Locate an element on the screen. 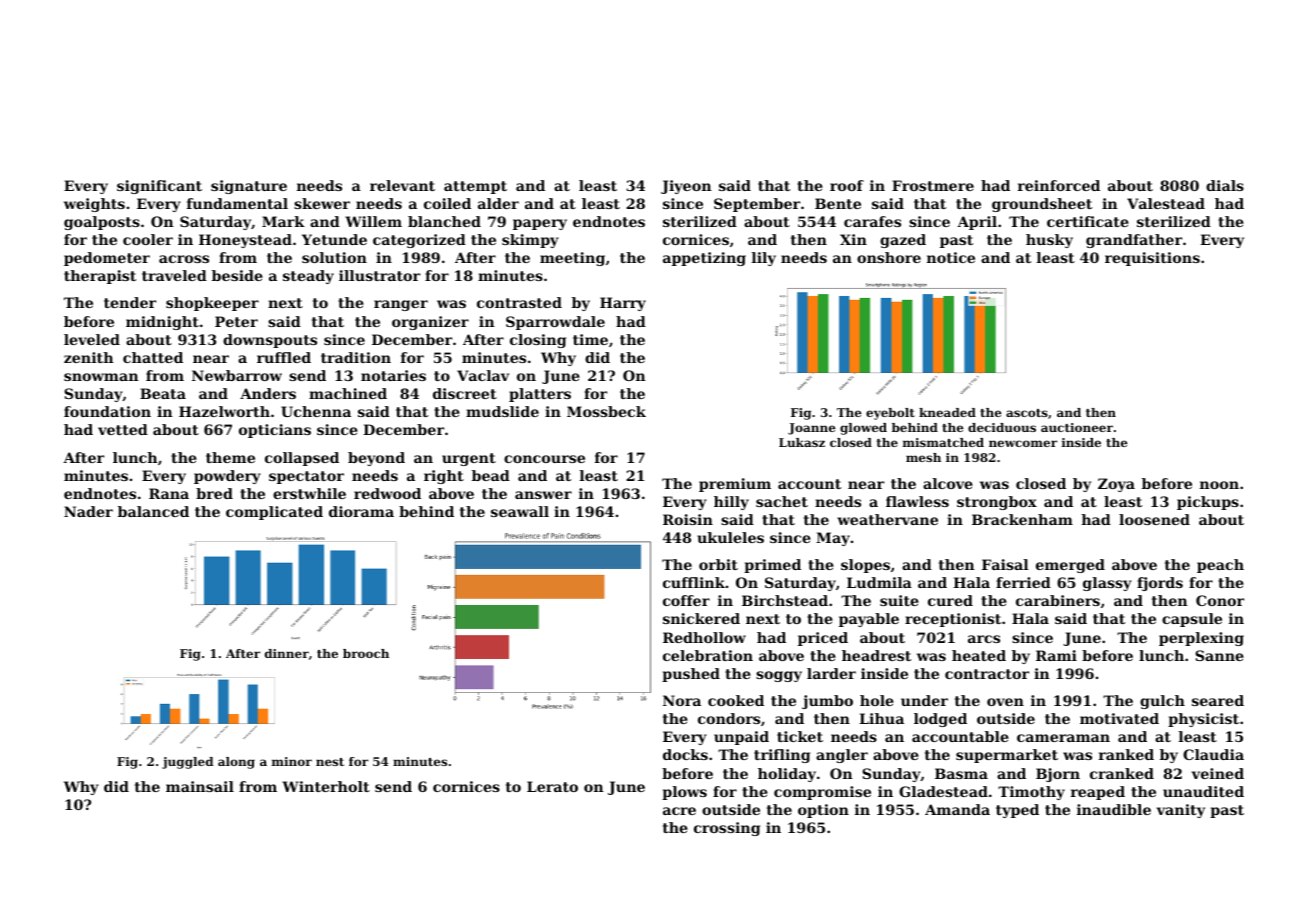 The height and width of the screenshot is (924, 1308). mainsail is located at coordinates (200, 786).
